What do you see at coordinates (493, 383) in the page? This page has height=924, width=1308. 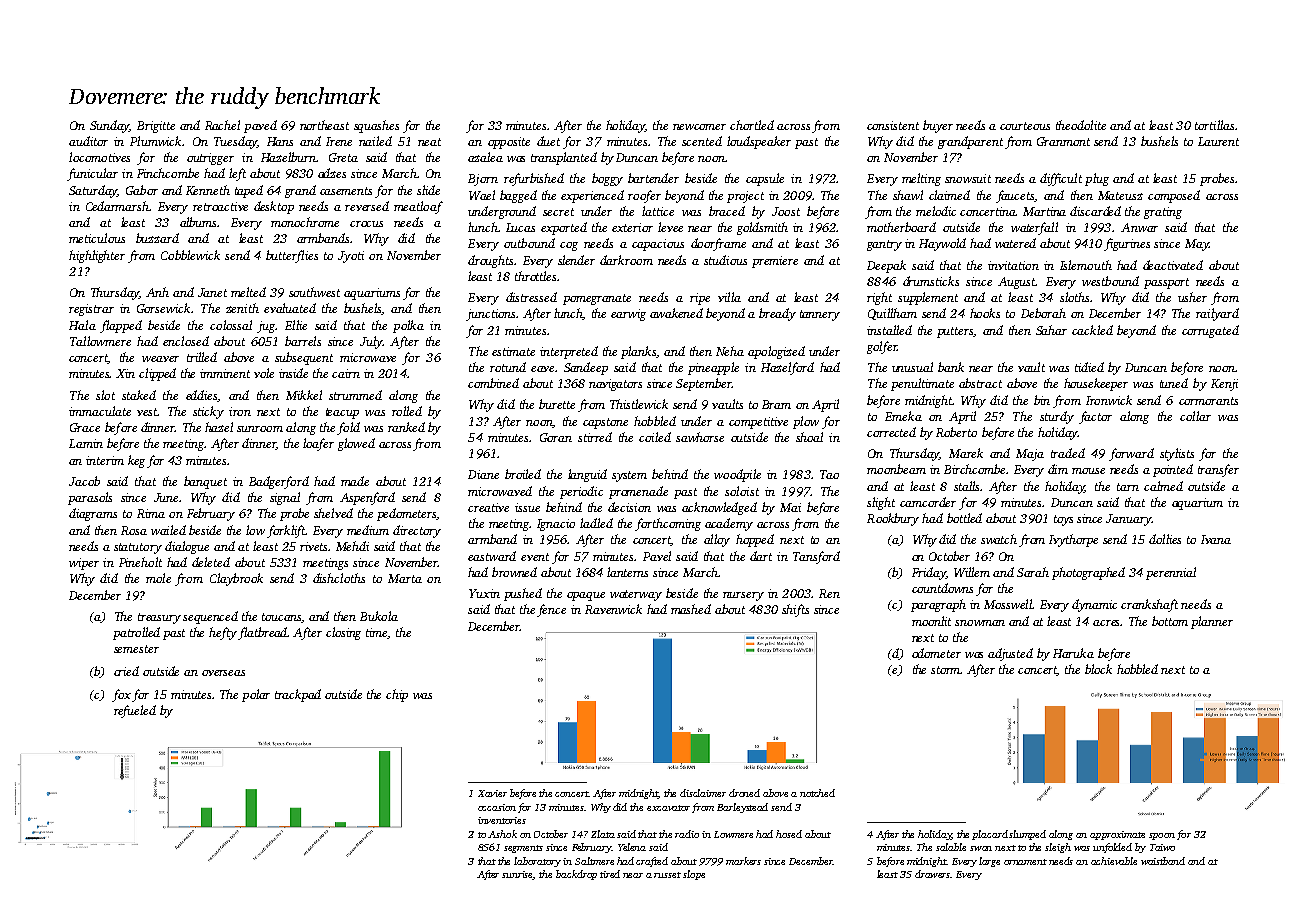 I see `combined` at bounding box center [493, 383].
